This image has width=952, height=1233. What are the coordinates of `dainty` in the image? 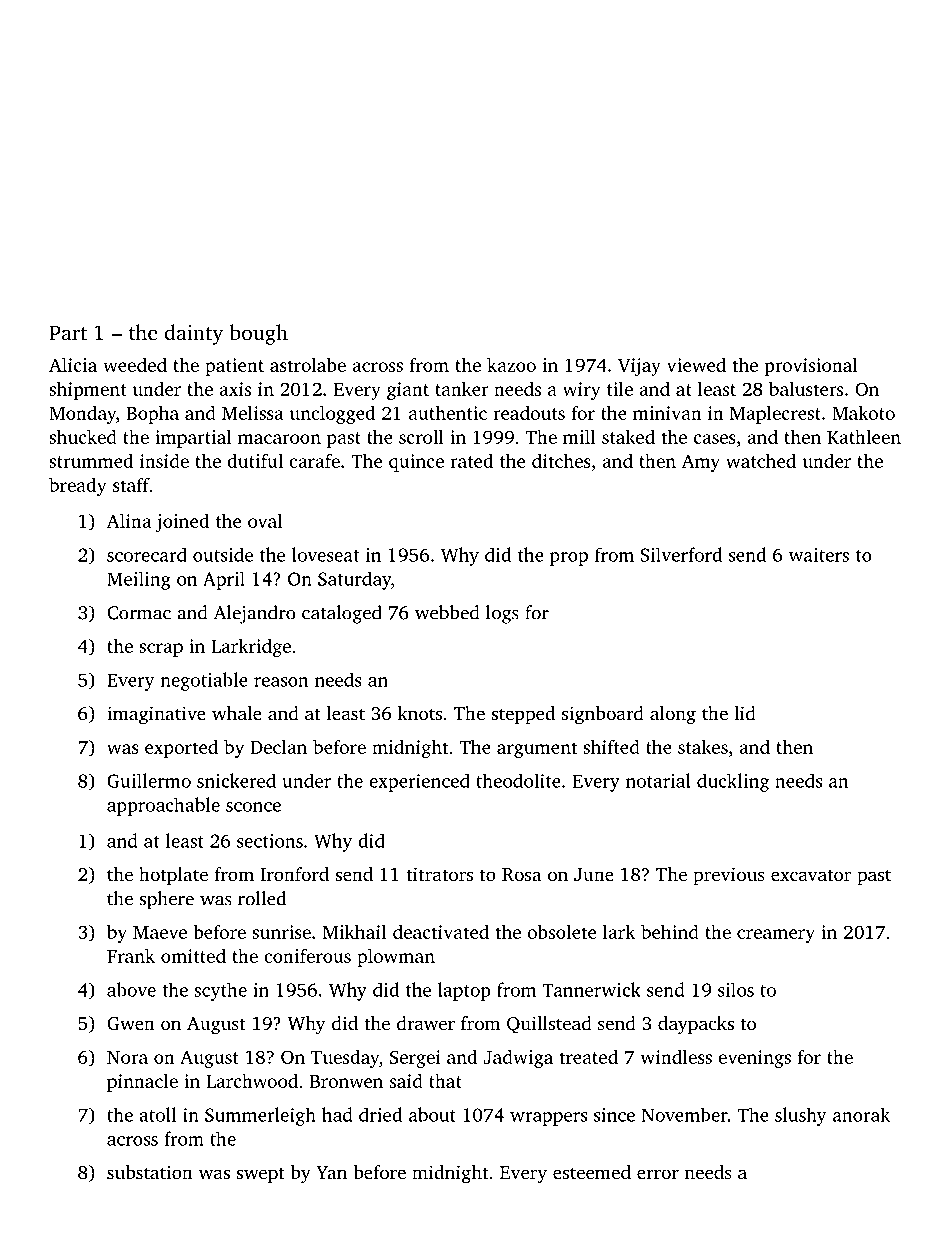 It's located at (194, 334).
